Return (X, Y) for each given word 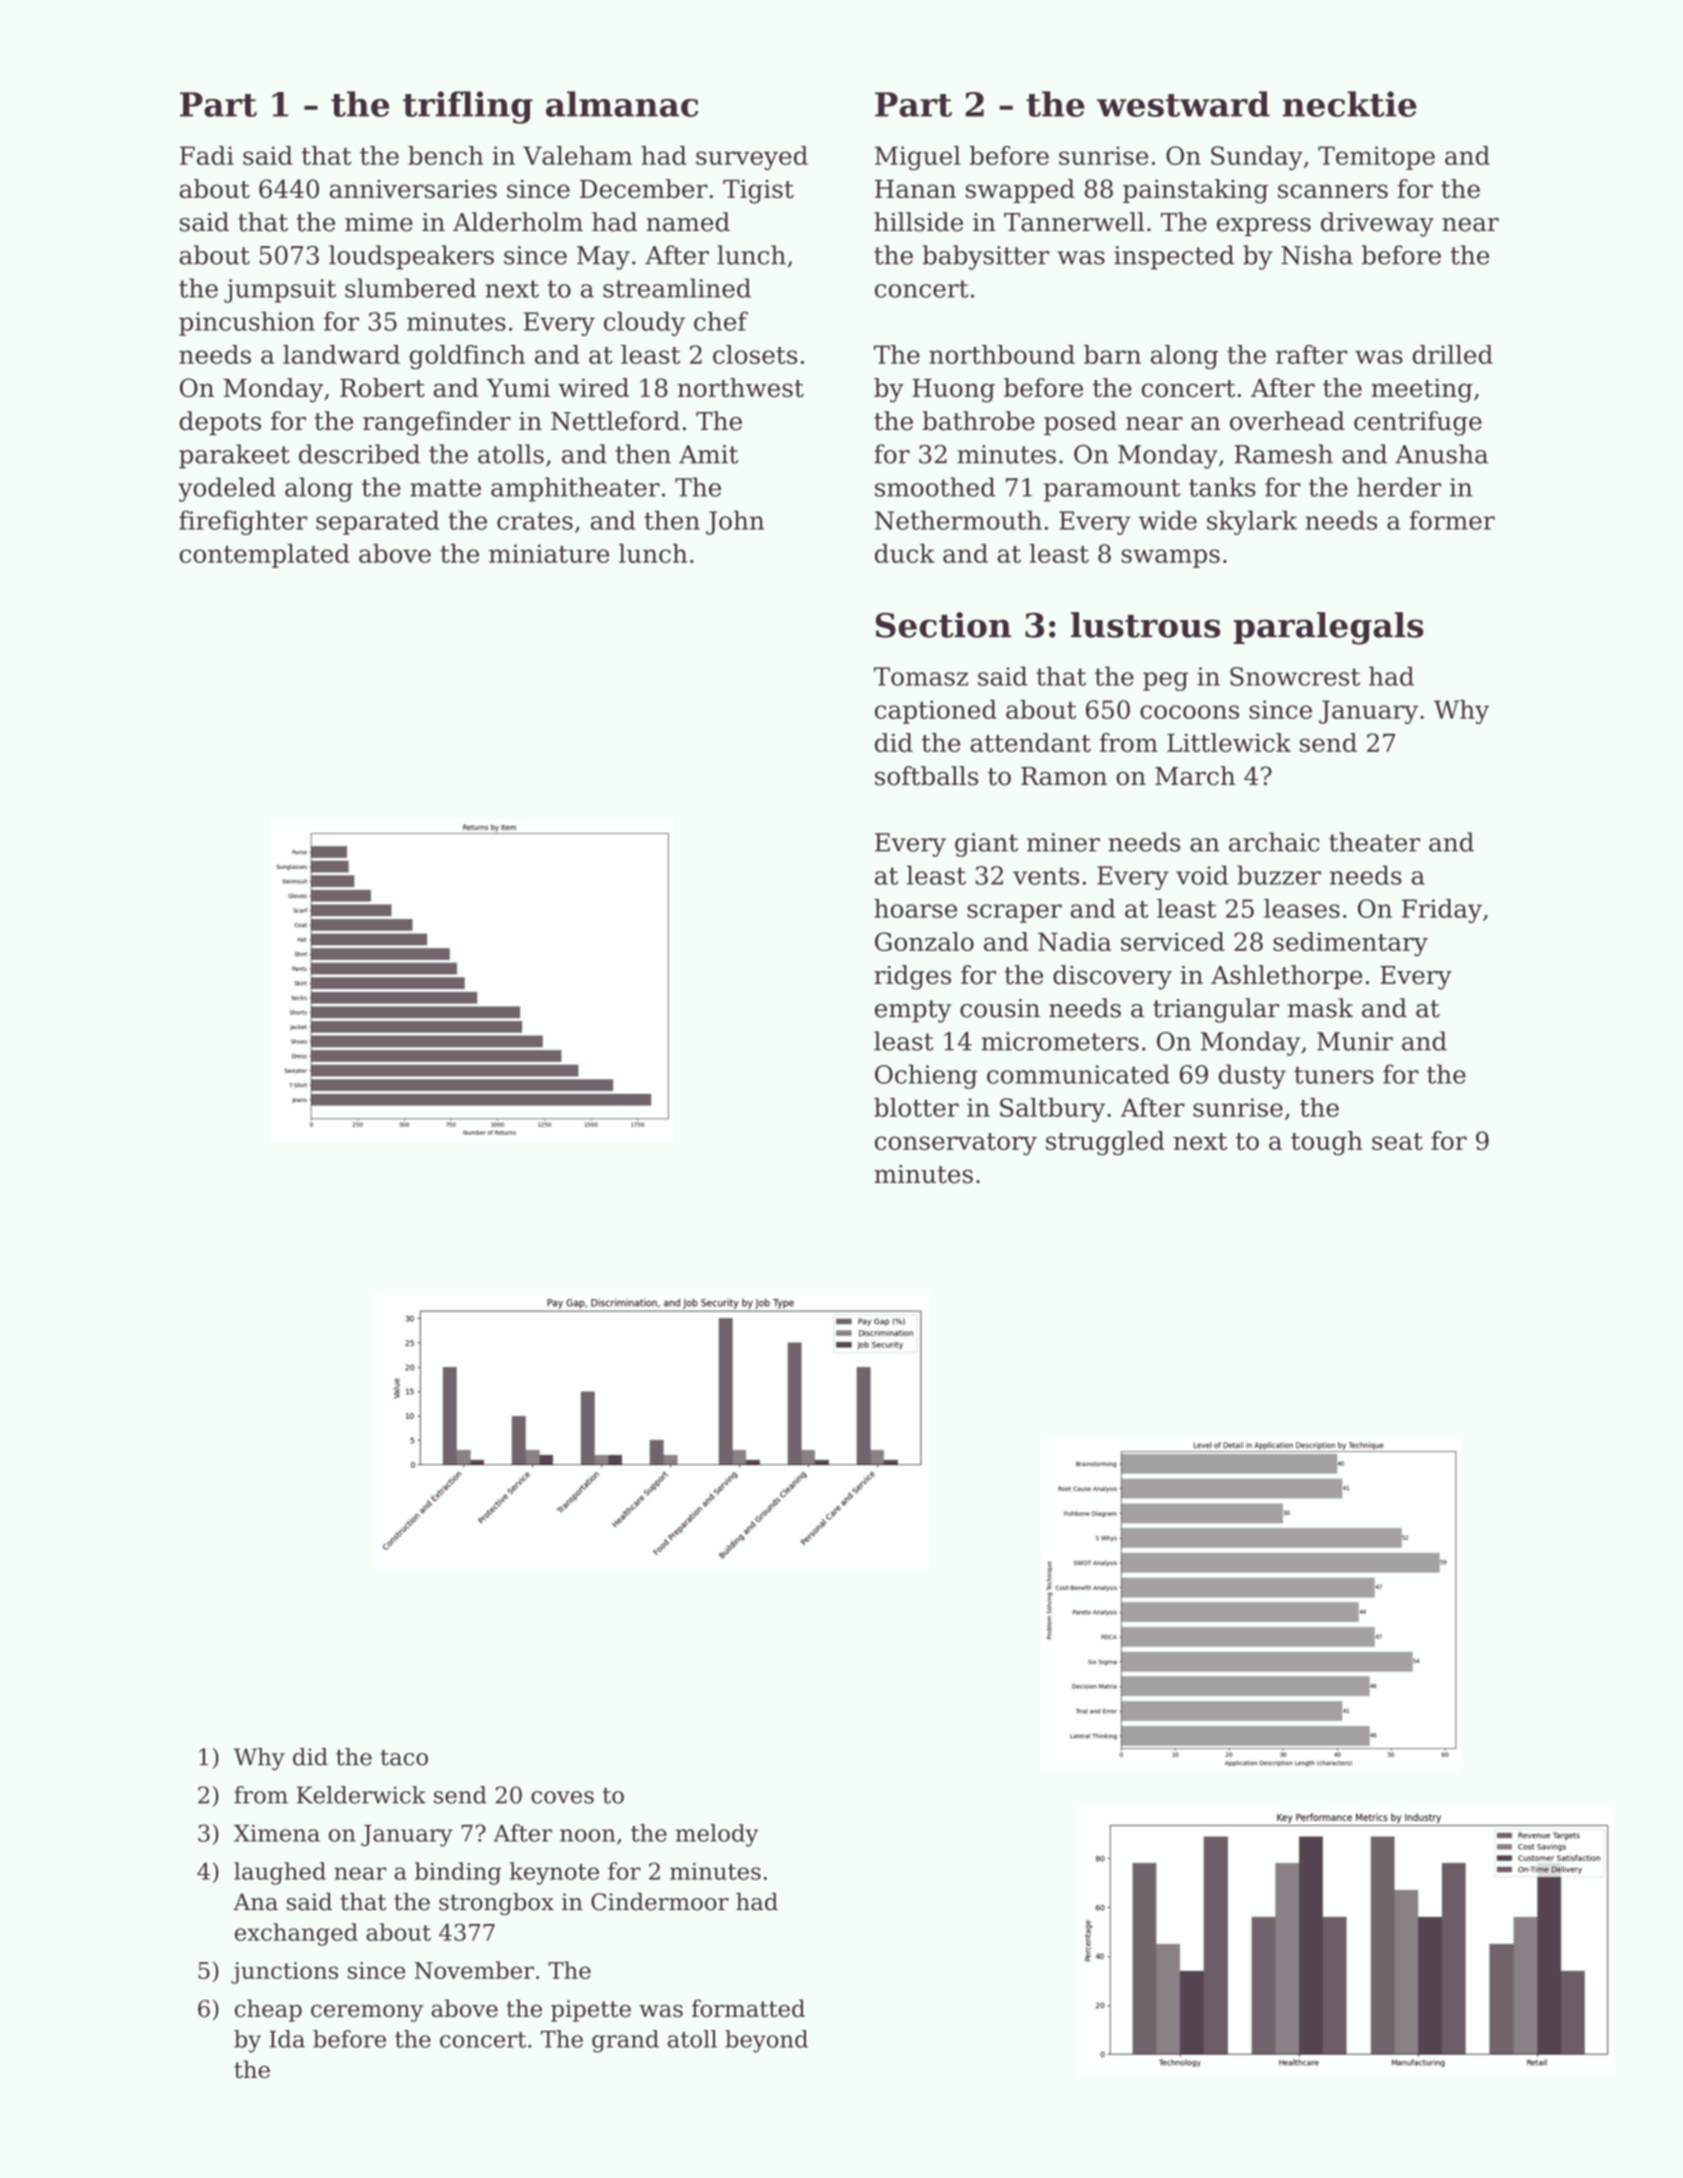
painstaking (1195, 191)
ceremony (367, 2013)
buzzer (1279, 875)
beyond (766, 2041)
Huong (953, 391)
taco (404, 1757)
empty (913, 1011)
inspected (1174, 257)
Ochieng (926, 1076)
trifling (468, 107)
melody (717, 1835)
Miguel (918, 158)
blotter (916, 1107)
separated (377, 522)
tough (1327, 1143)
